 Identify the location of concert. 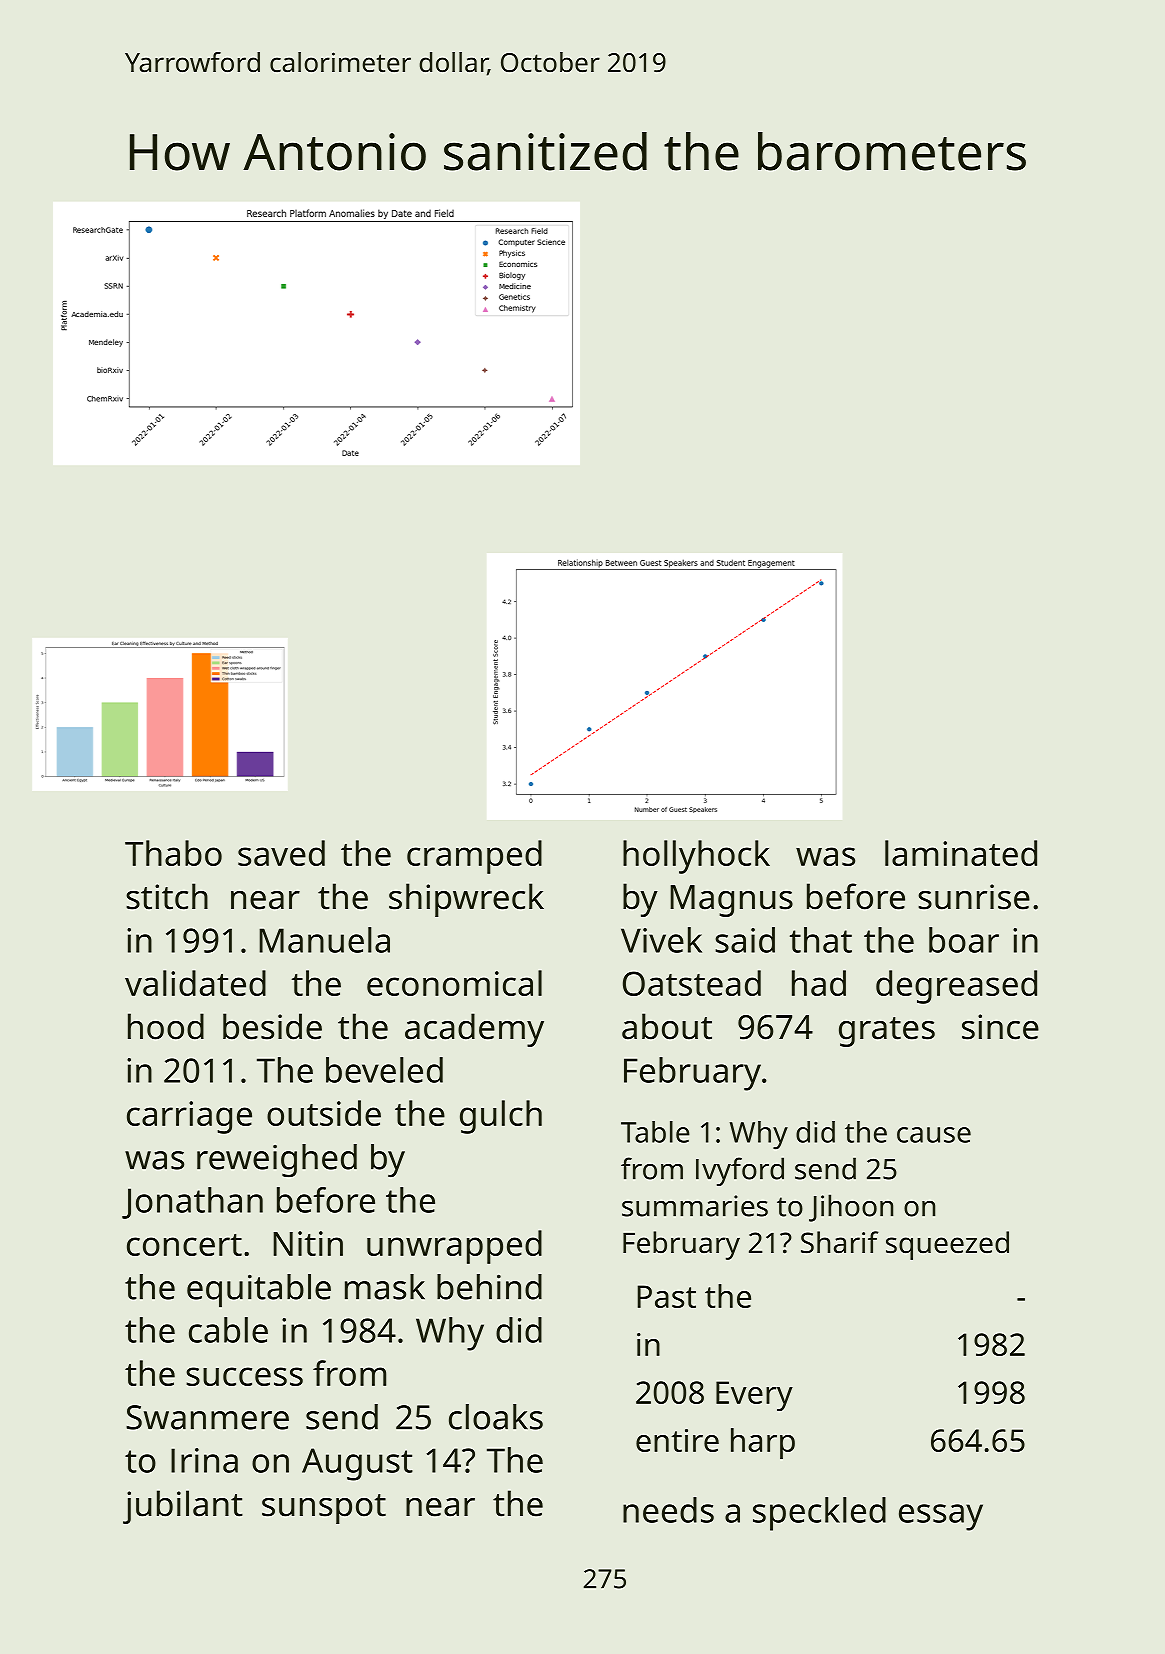
(184, 1245).
